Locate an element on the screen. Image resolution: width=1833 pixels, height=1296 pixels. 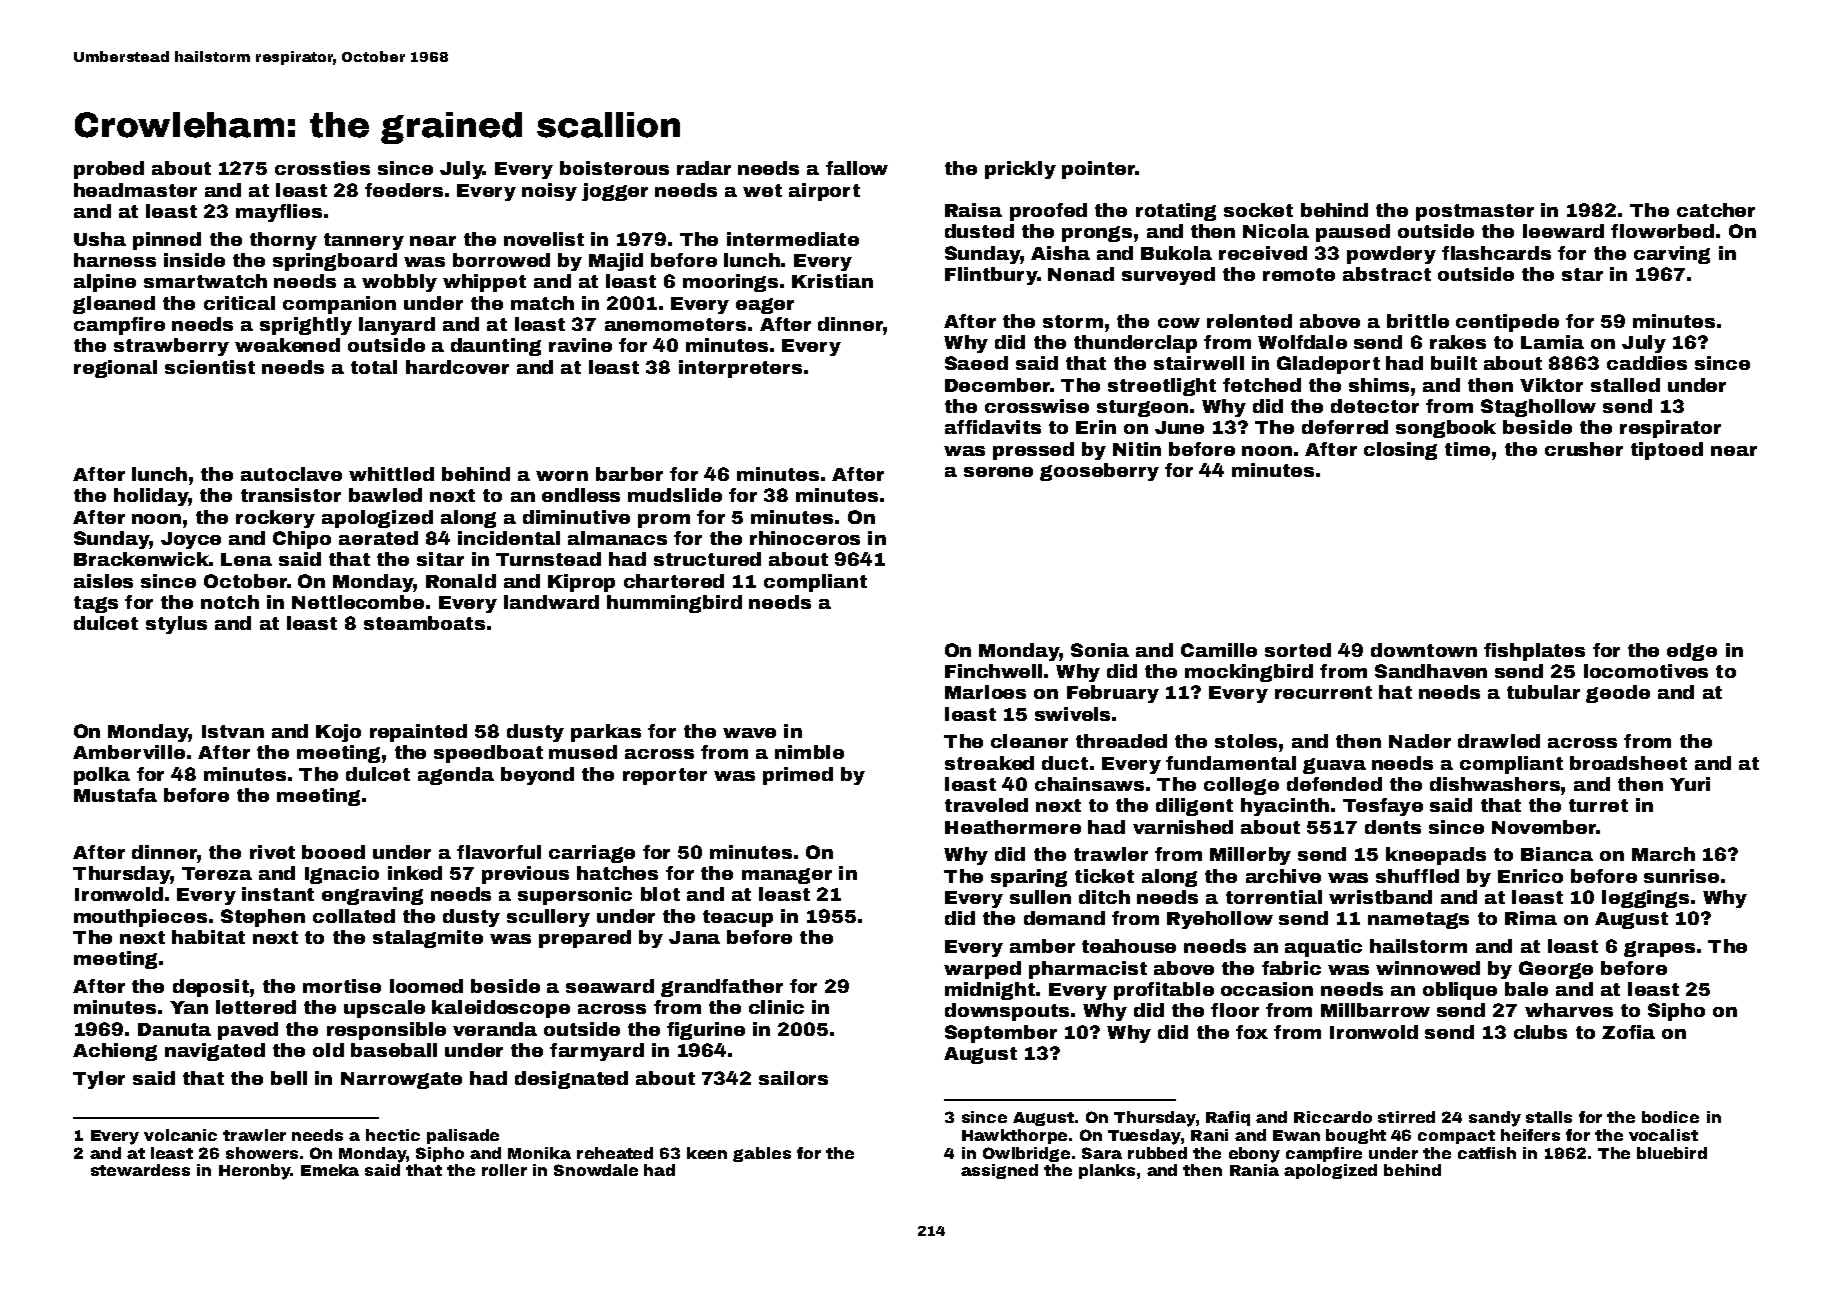
deposit is located at coordinates (211, 988).
